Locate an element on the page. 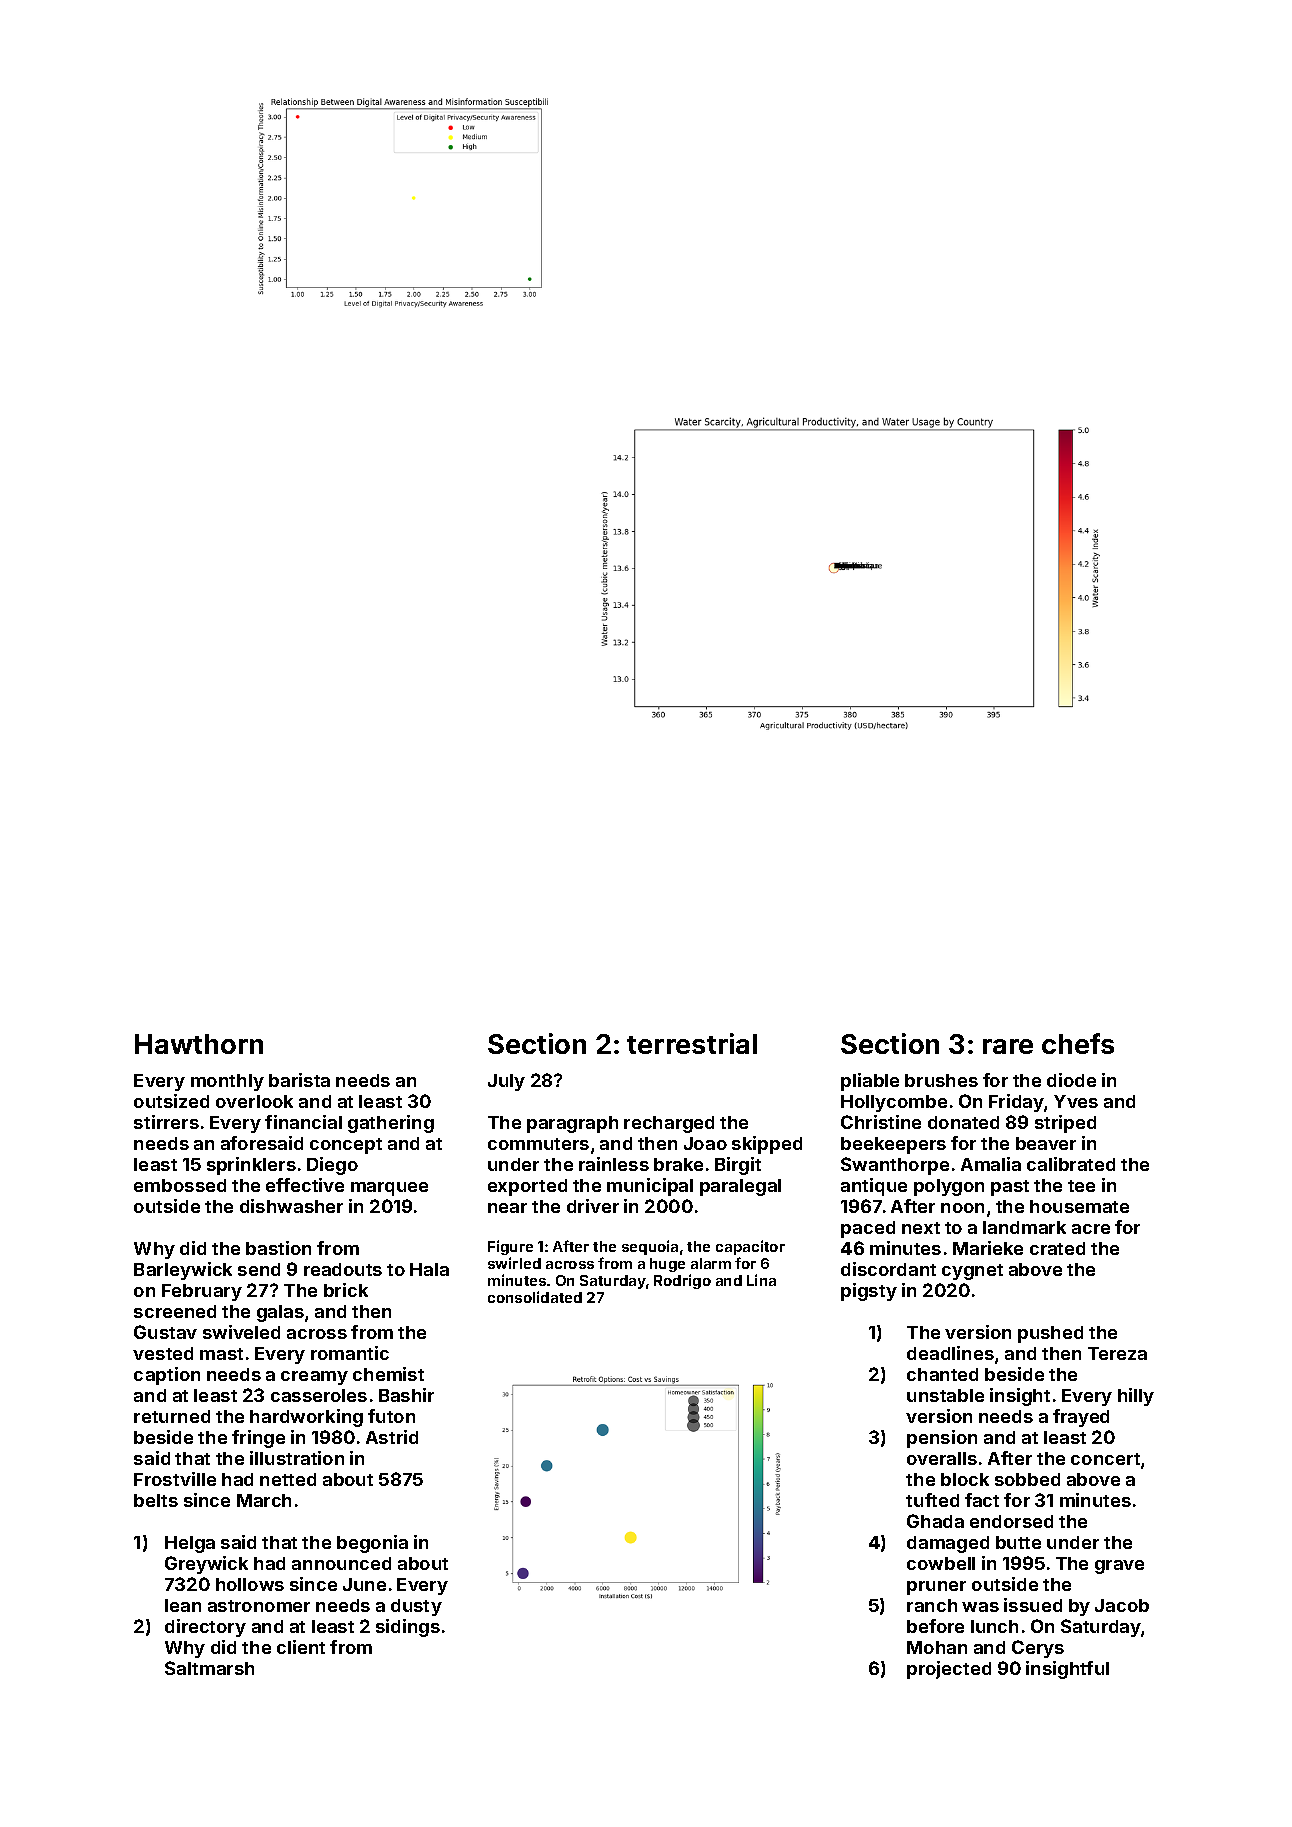  damaged is located at coordinates (948, 1544).
